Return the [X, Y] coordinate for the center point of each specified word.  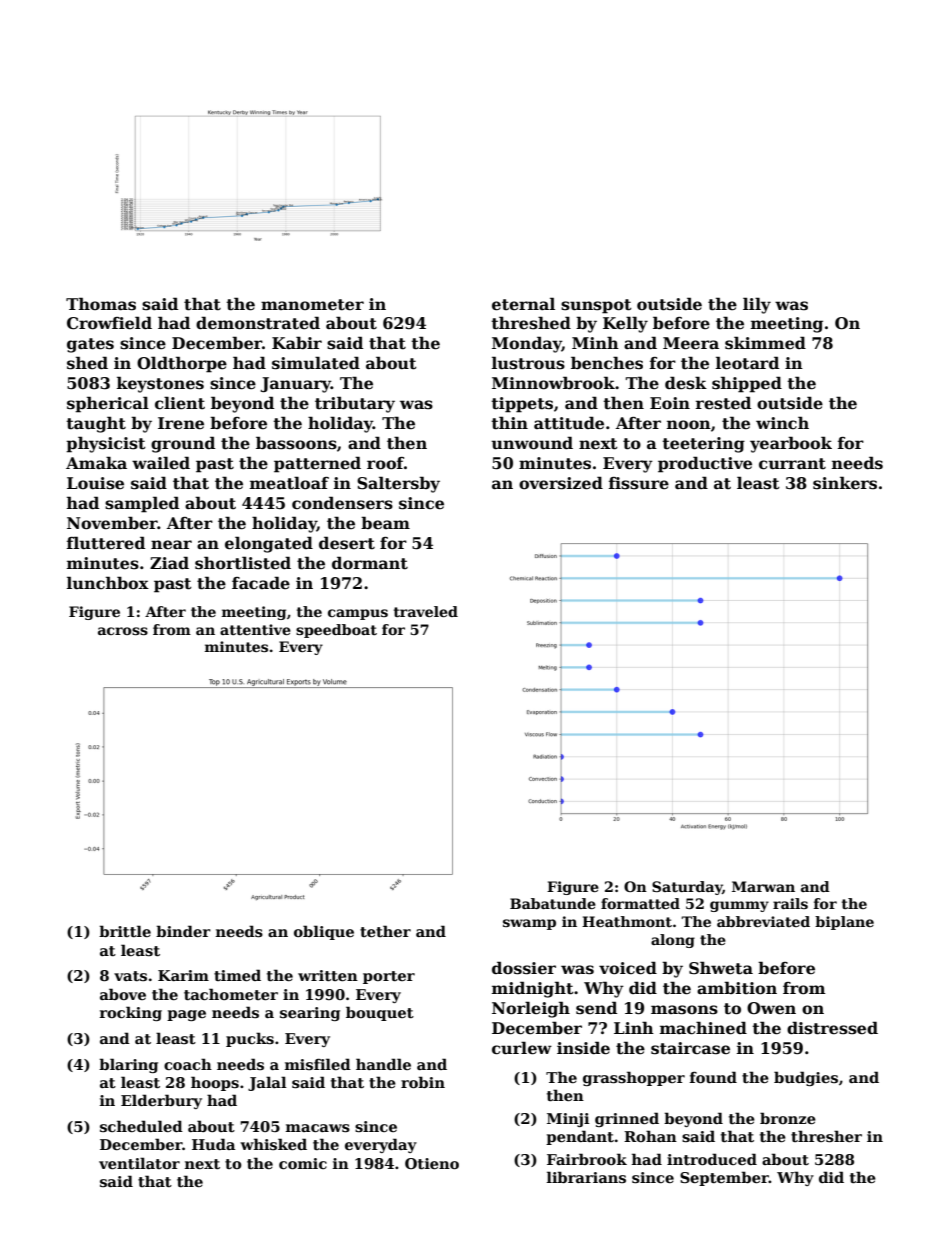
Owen [771, 1008]
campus [358, 614]
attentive [255, 629]
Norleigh [531, 1009]
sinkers [845, 483]
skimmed [765, 343]
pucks [250, 1039]
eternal [523, 304]
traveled [426, 611]
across [123, 631]
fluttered [106, 543]
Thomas [101, 304]
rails [790, 903]
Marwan [763, 886]
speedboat [336, 631]
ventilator [139, 1163]
